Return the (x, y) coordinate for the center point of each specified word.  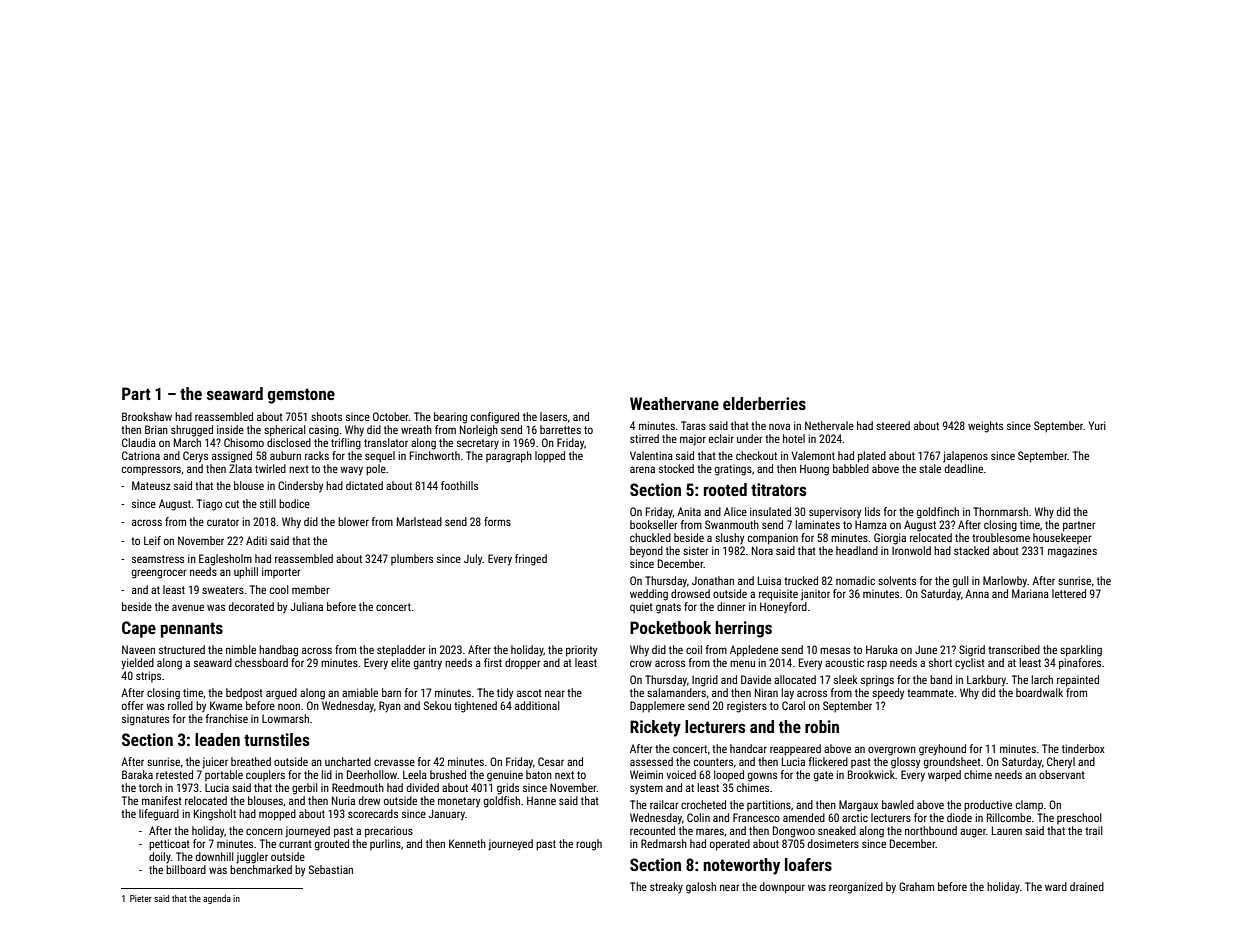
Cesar (551, 761)
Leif (152, 540)
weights (985, 427)
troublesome (1001, 537)
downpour (782, 888)
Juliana (306, 606)
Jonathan (713, 580)
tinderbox (1083, 748)
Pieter (141, 898)
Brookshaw (147, 416)
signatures (145, 720)
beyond (646, 551)
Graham (916, 886)
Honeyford (783, 608)
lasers (553, 416)
